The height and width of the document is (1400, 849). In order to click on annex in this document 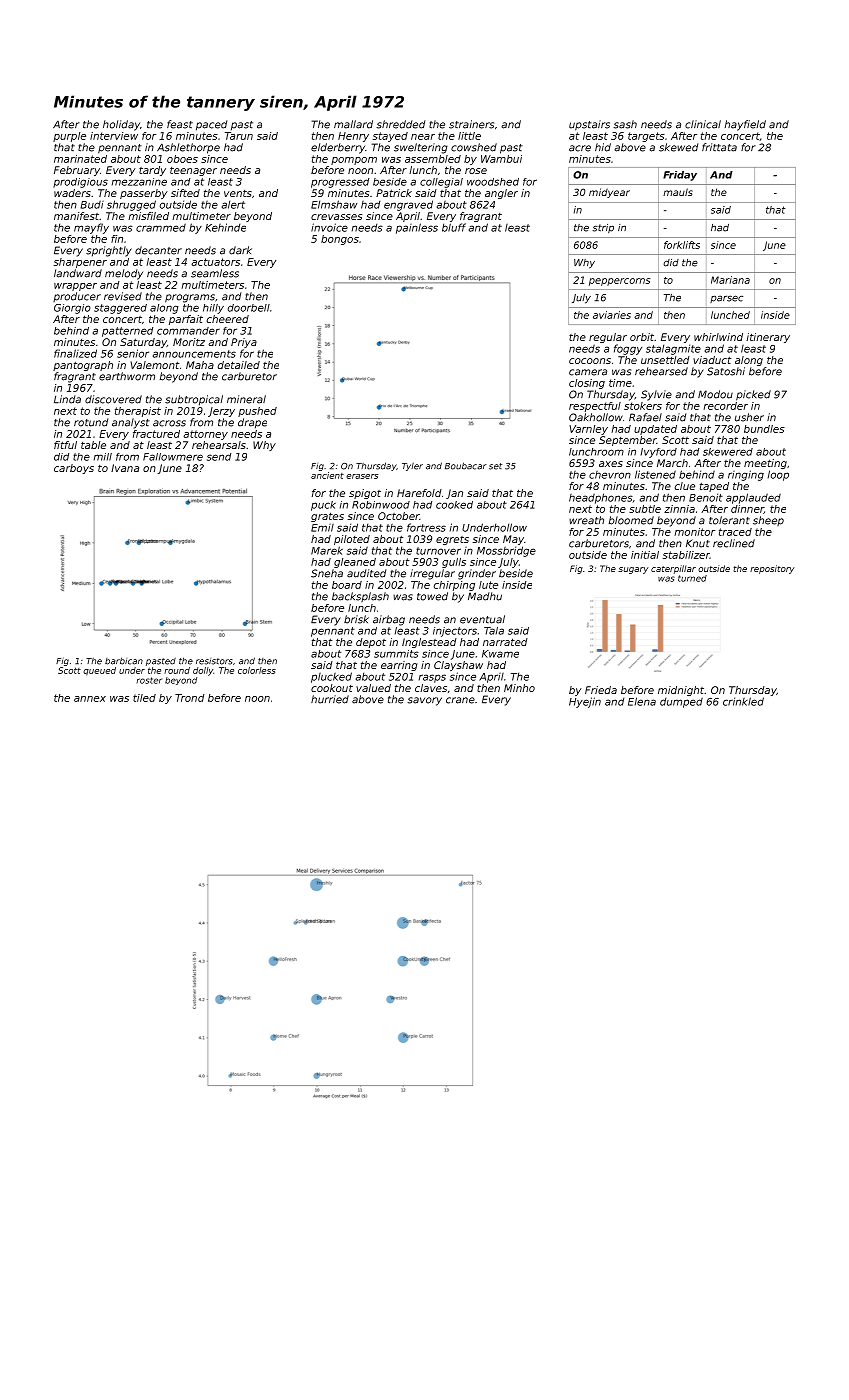, I will do `click(90, 699)`.
